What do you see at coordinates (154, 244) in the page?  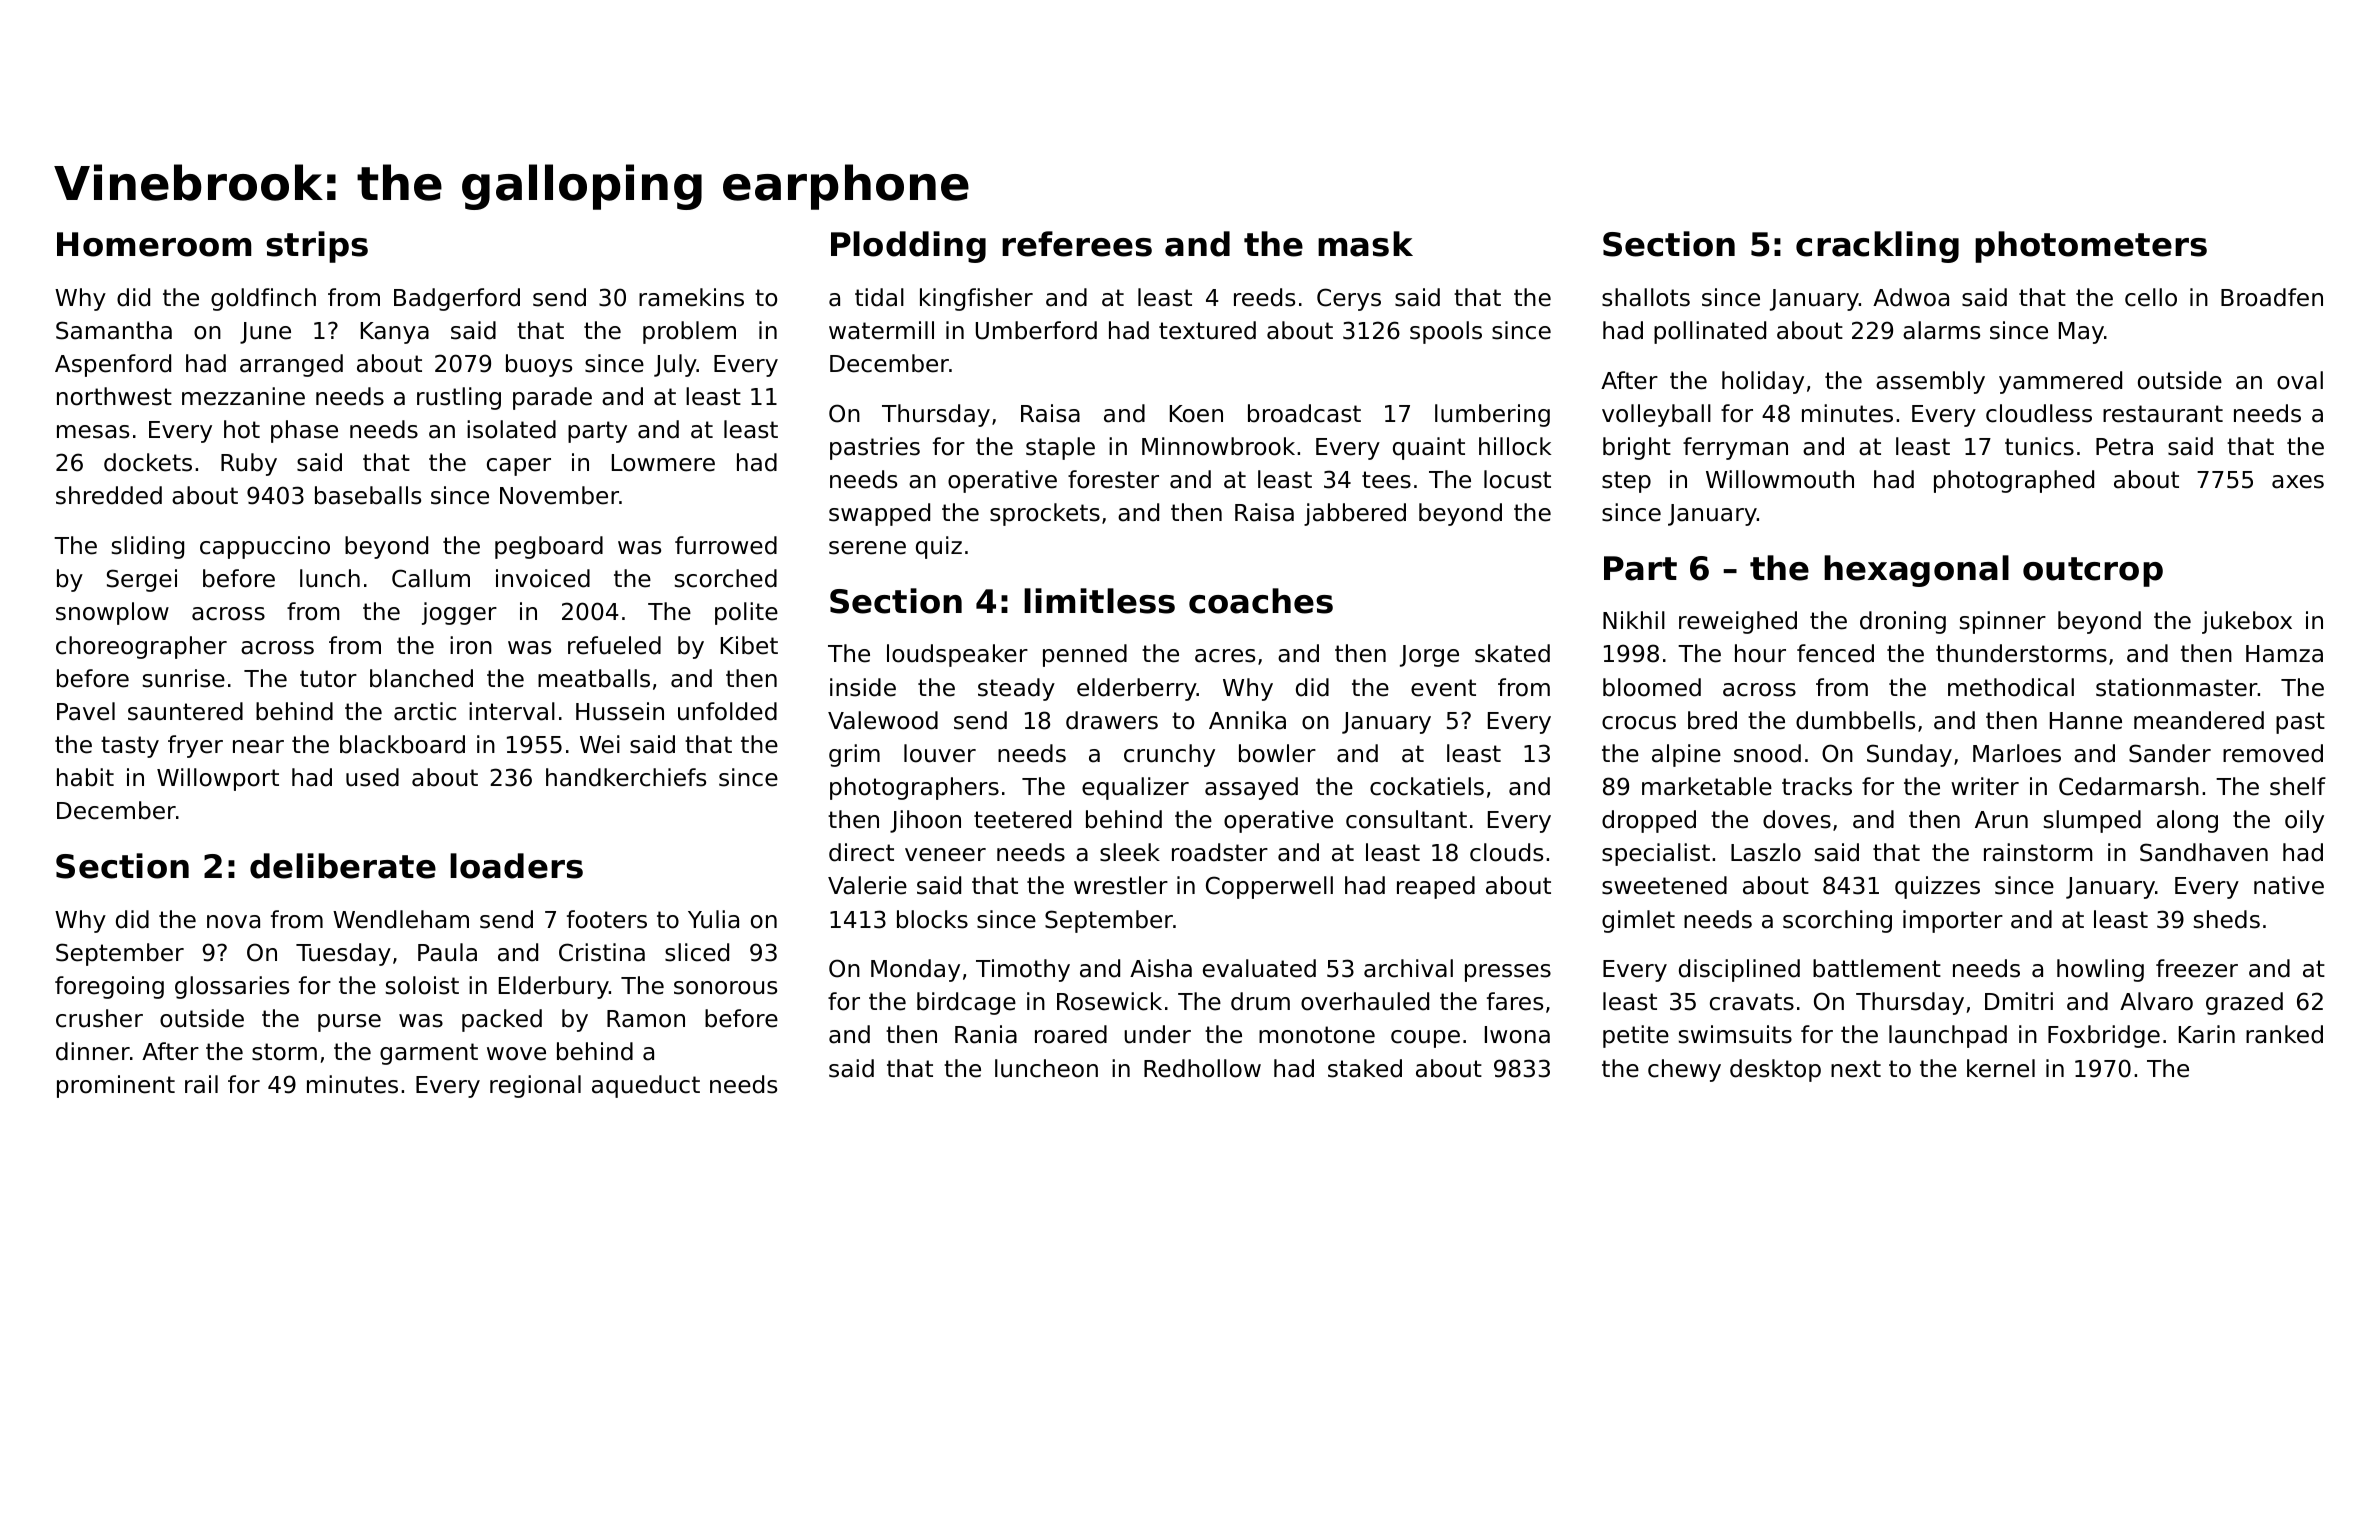 I see `Homeroom` at bounding box center [154, 244].
